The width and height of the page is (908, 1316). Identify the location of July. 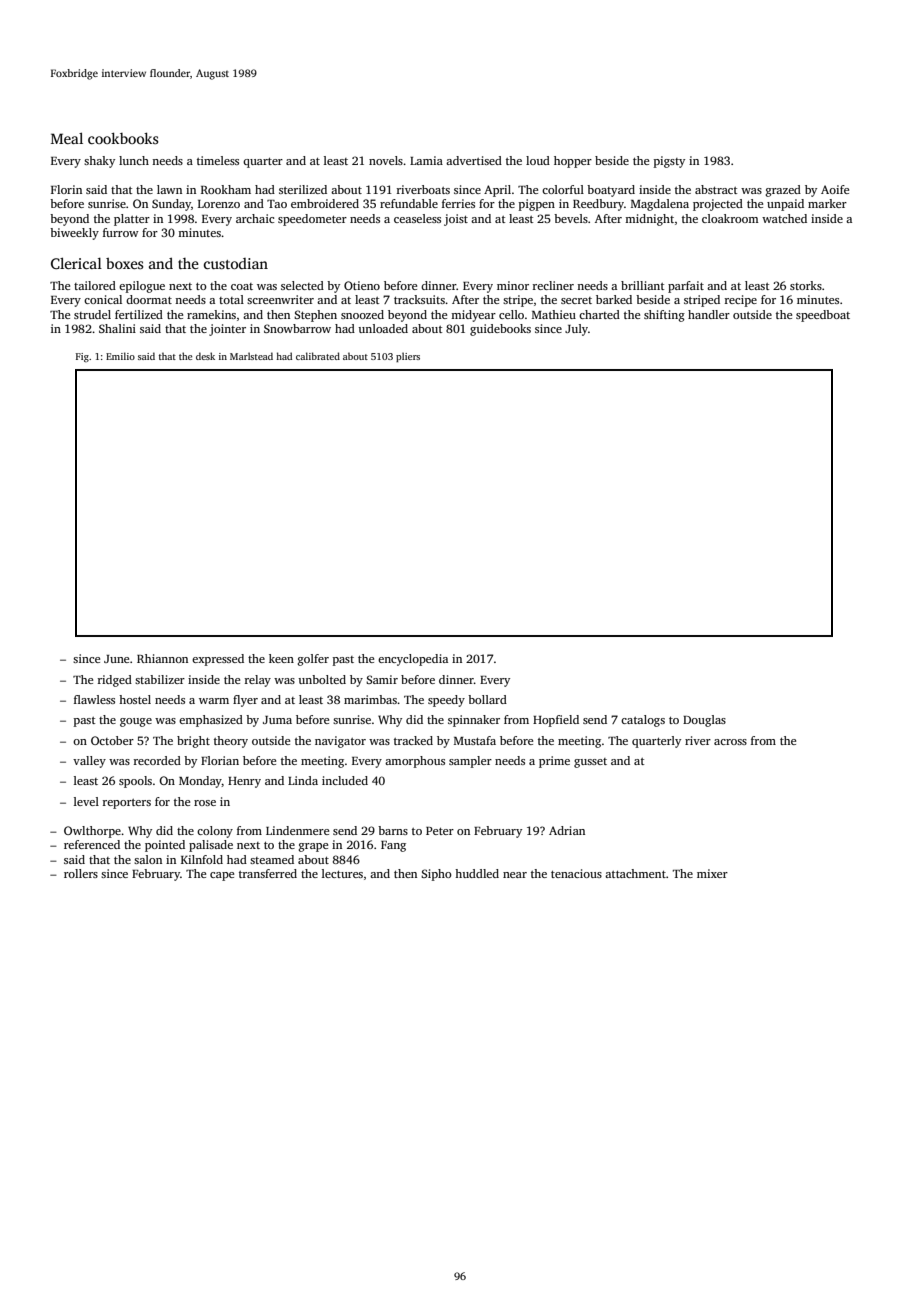
(576, 330).
